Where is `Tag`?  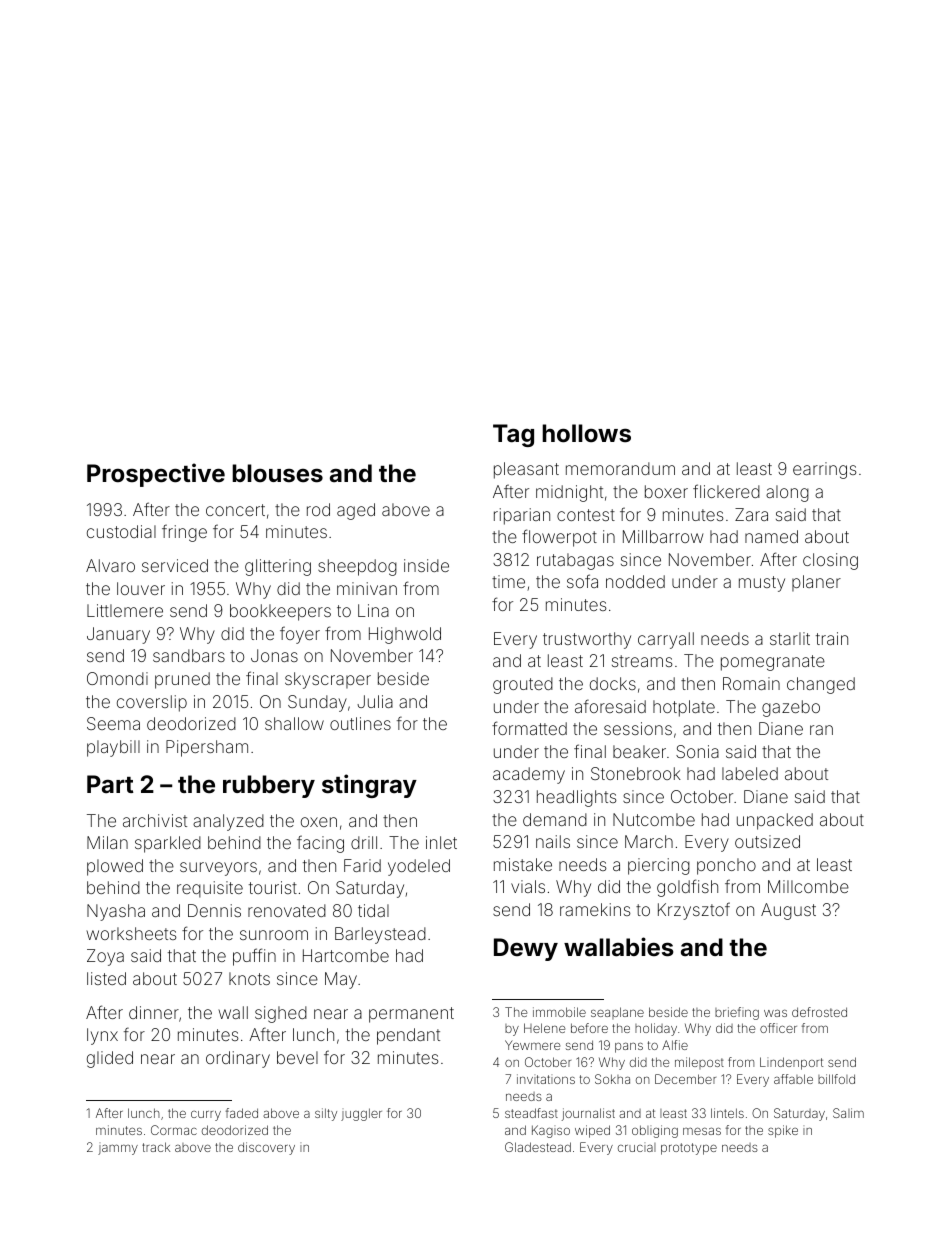 Tag is located at coordinates (513, 435).
